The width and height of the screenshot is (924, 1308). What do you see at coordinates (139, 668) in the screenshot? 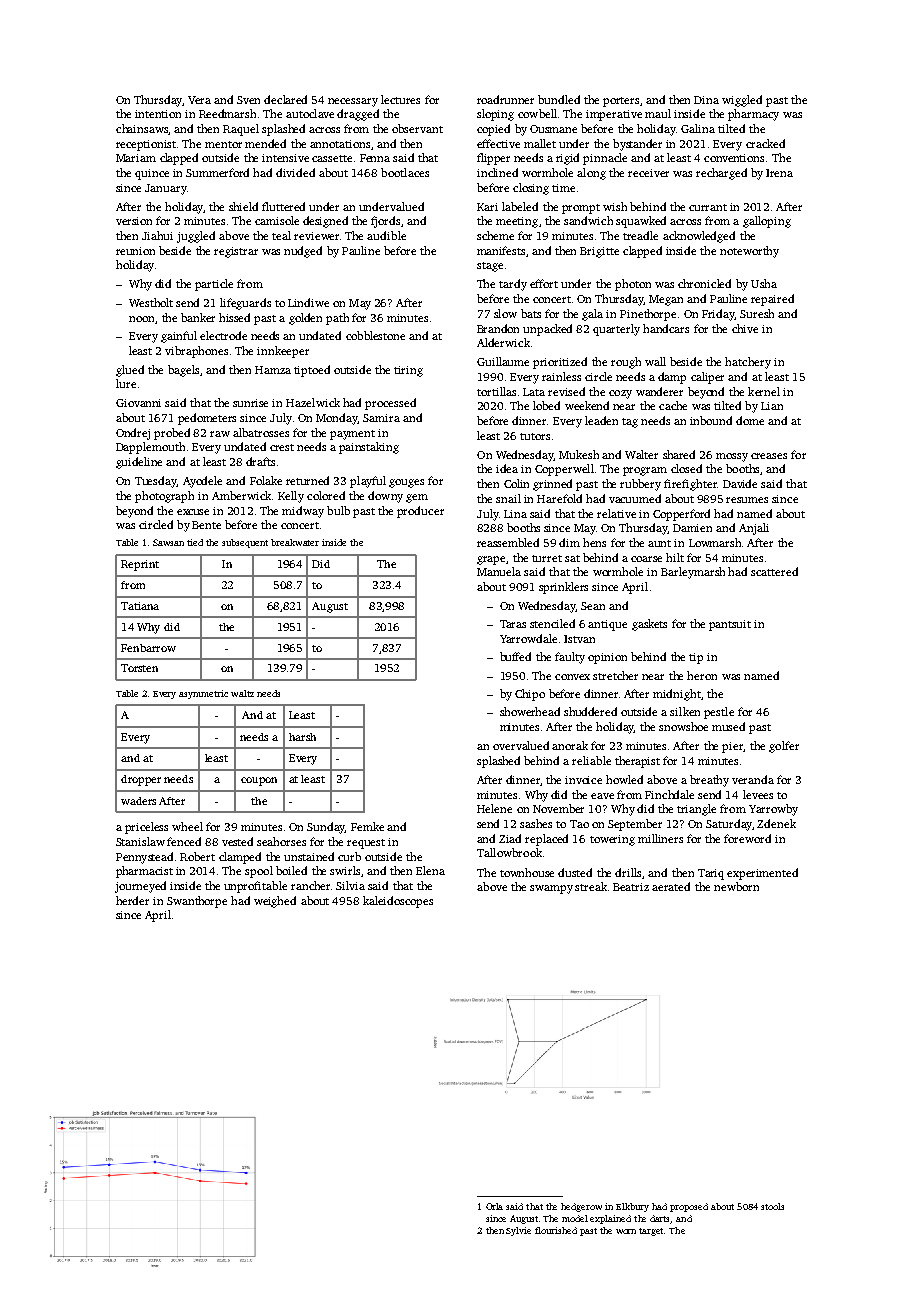
I see `Torsten` at bounding box center [139, 668].
